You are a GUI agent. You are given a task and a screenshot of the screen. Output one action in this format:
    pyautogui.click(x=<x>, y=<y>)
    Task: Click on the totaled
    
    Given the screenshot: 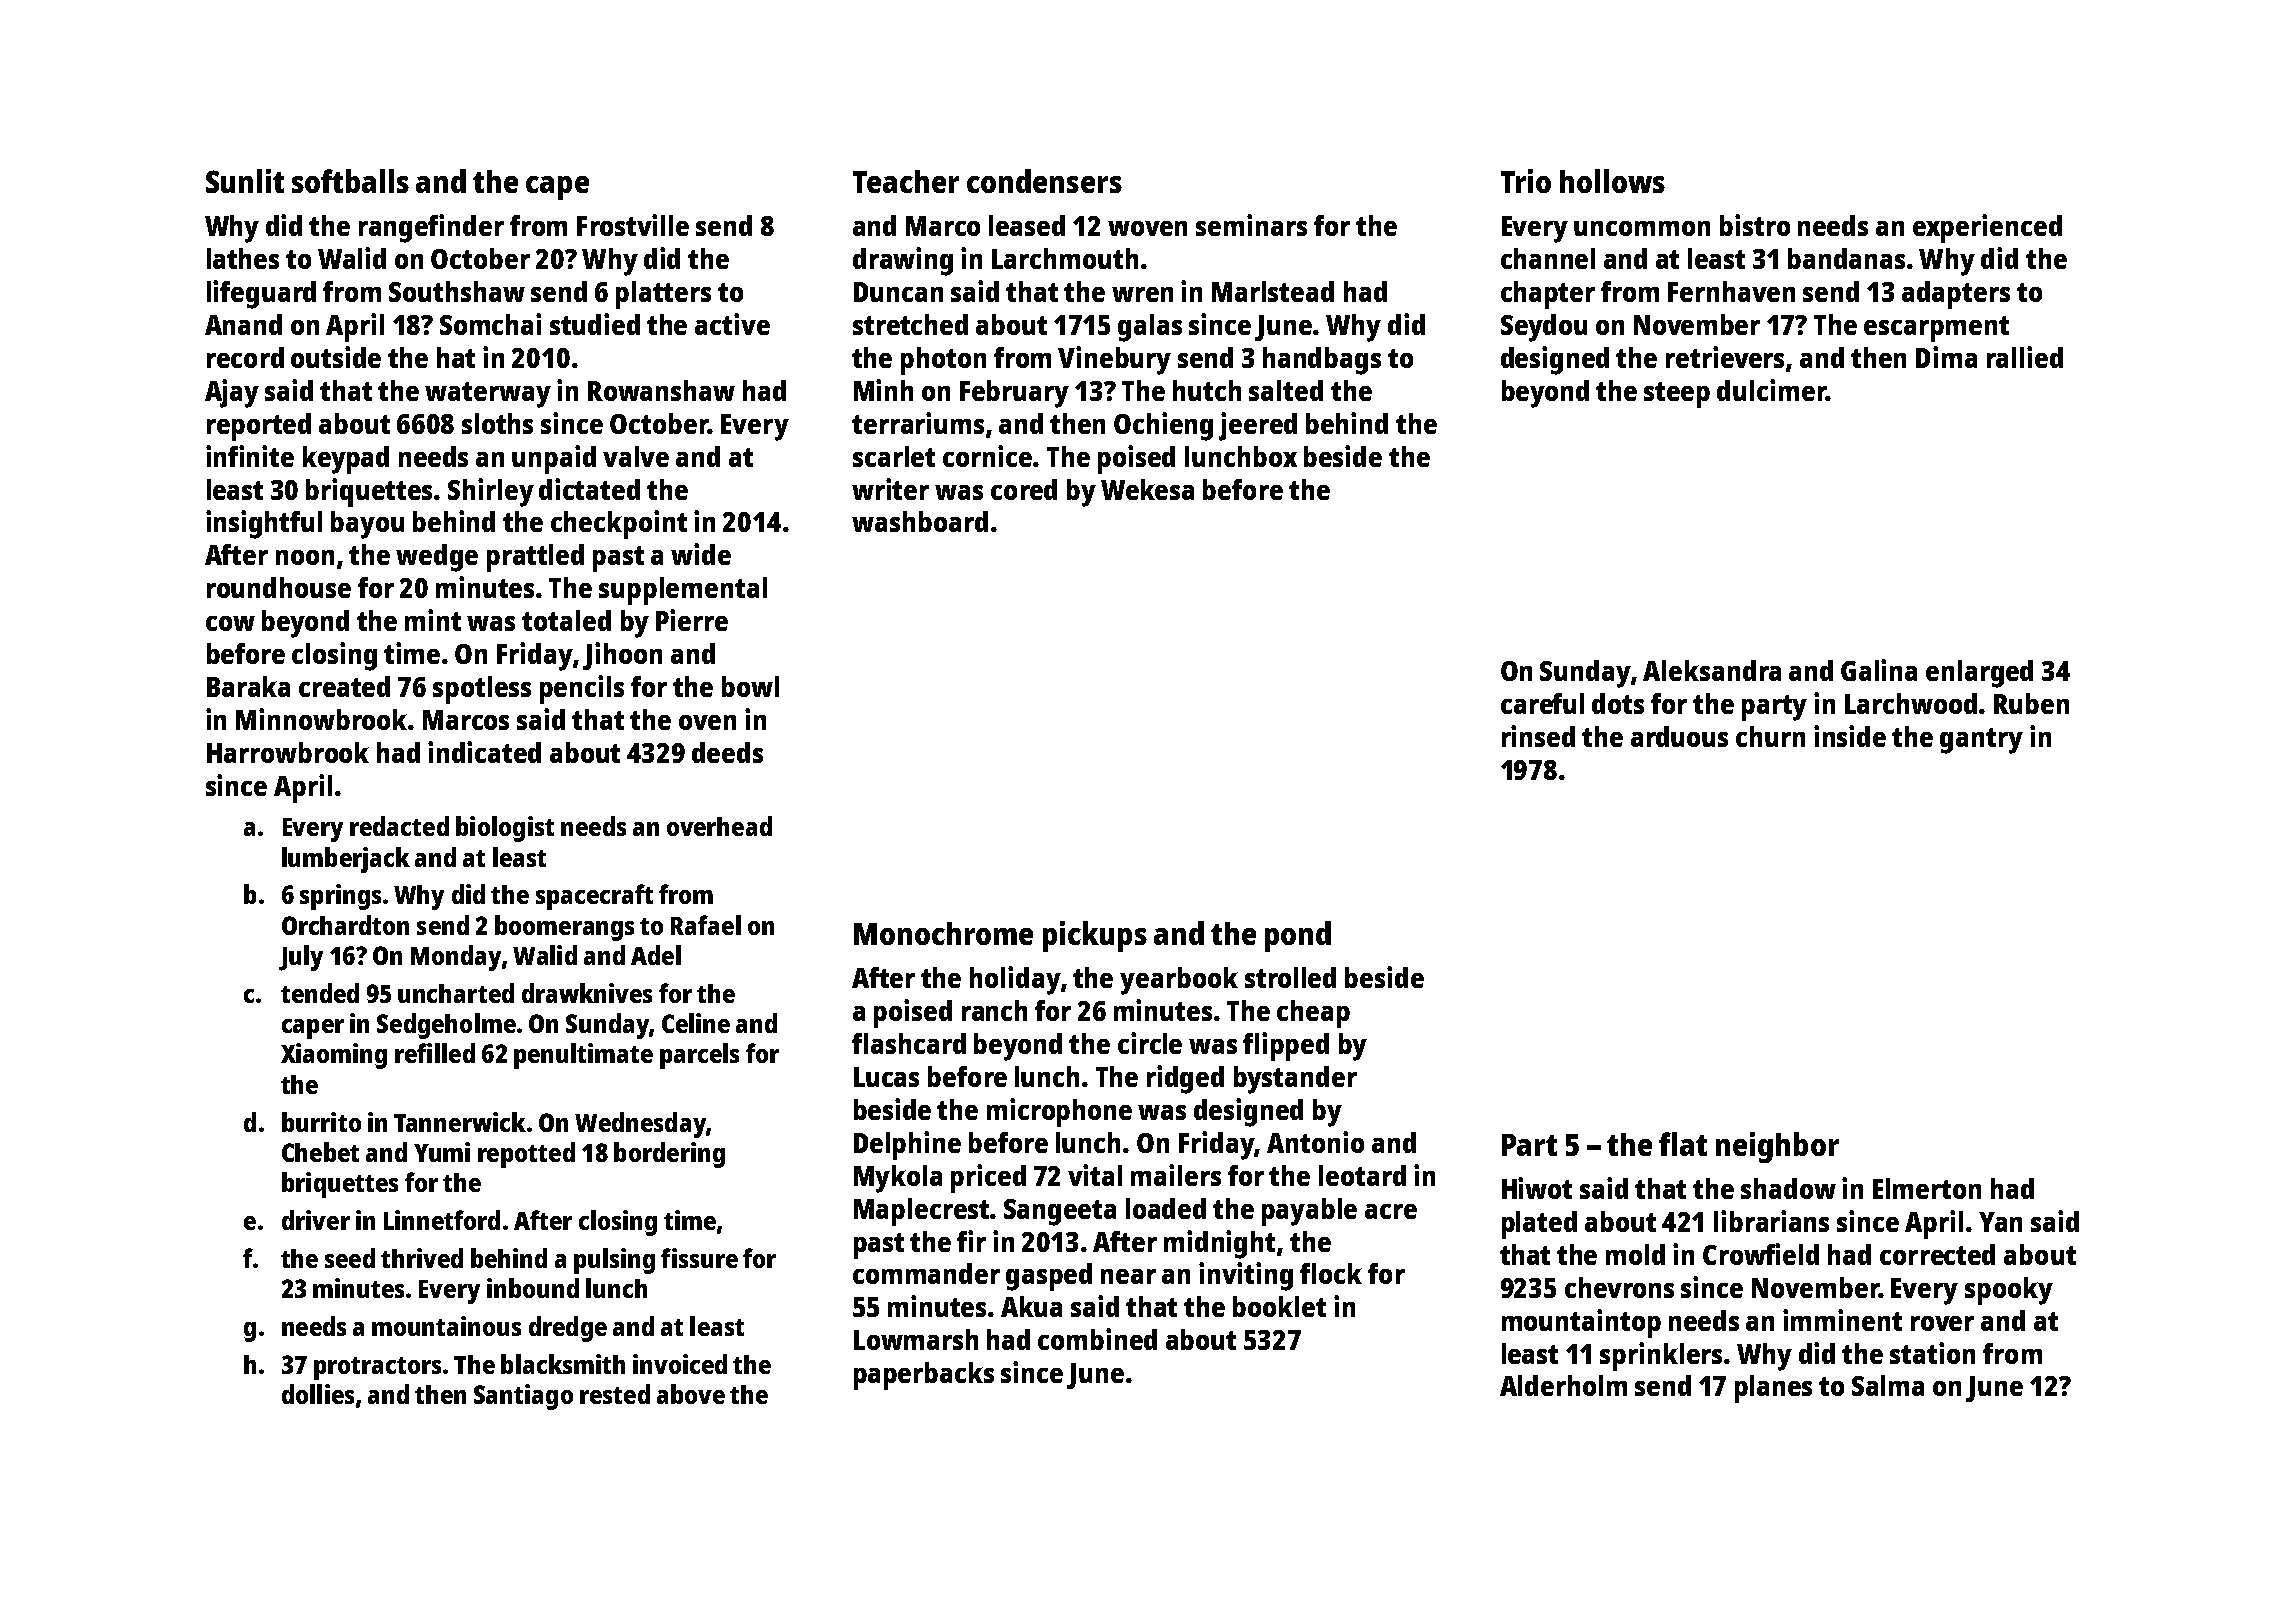 What is the action you would take?
    pyautogui.click(x=566, y=620)
